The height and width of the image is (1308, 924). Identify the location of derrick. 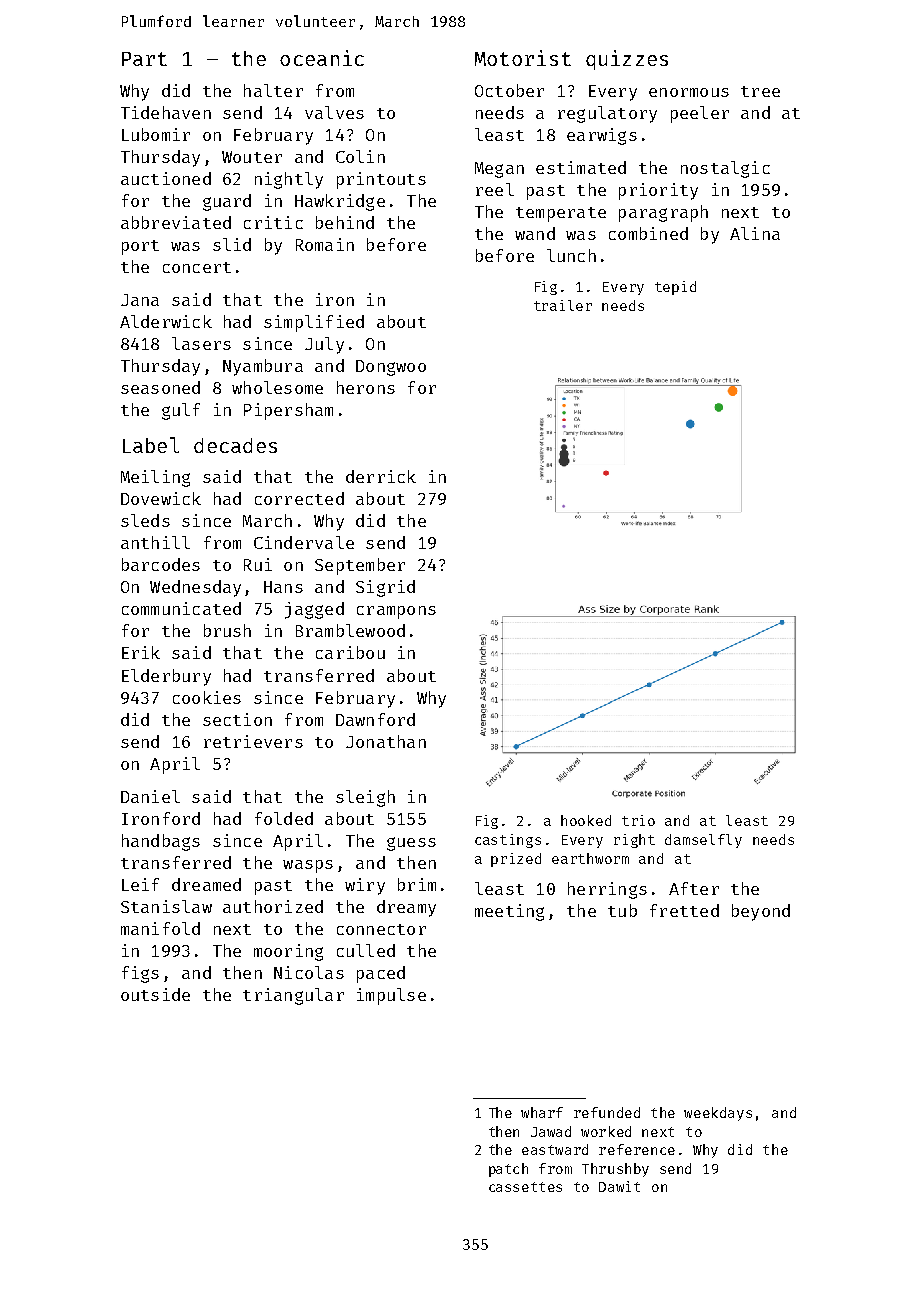
(381, 476).
